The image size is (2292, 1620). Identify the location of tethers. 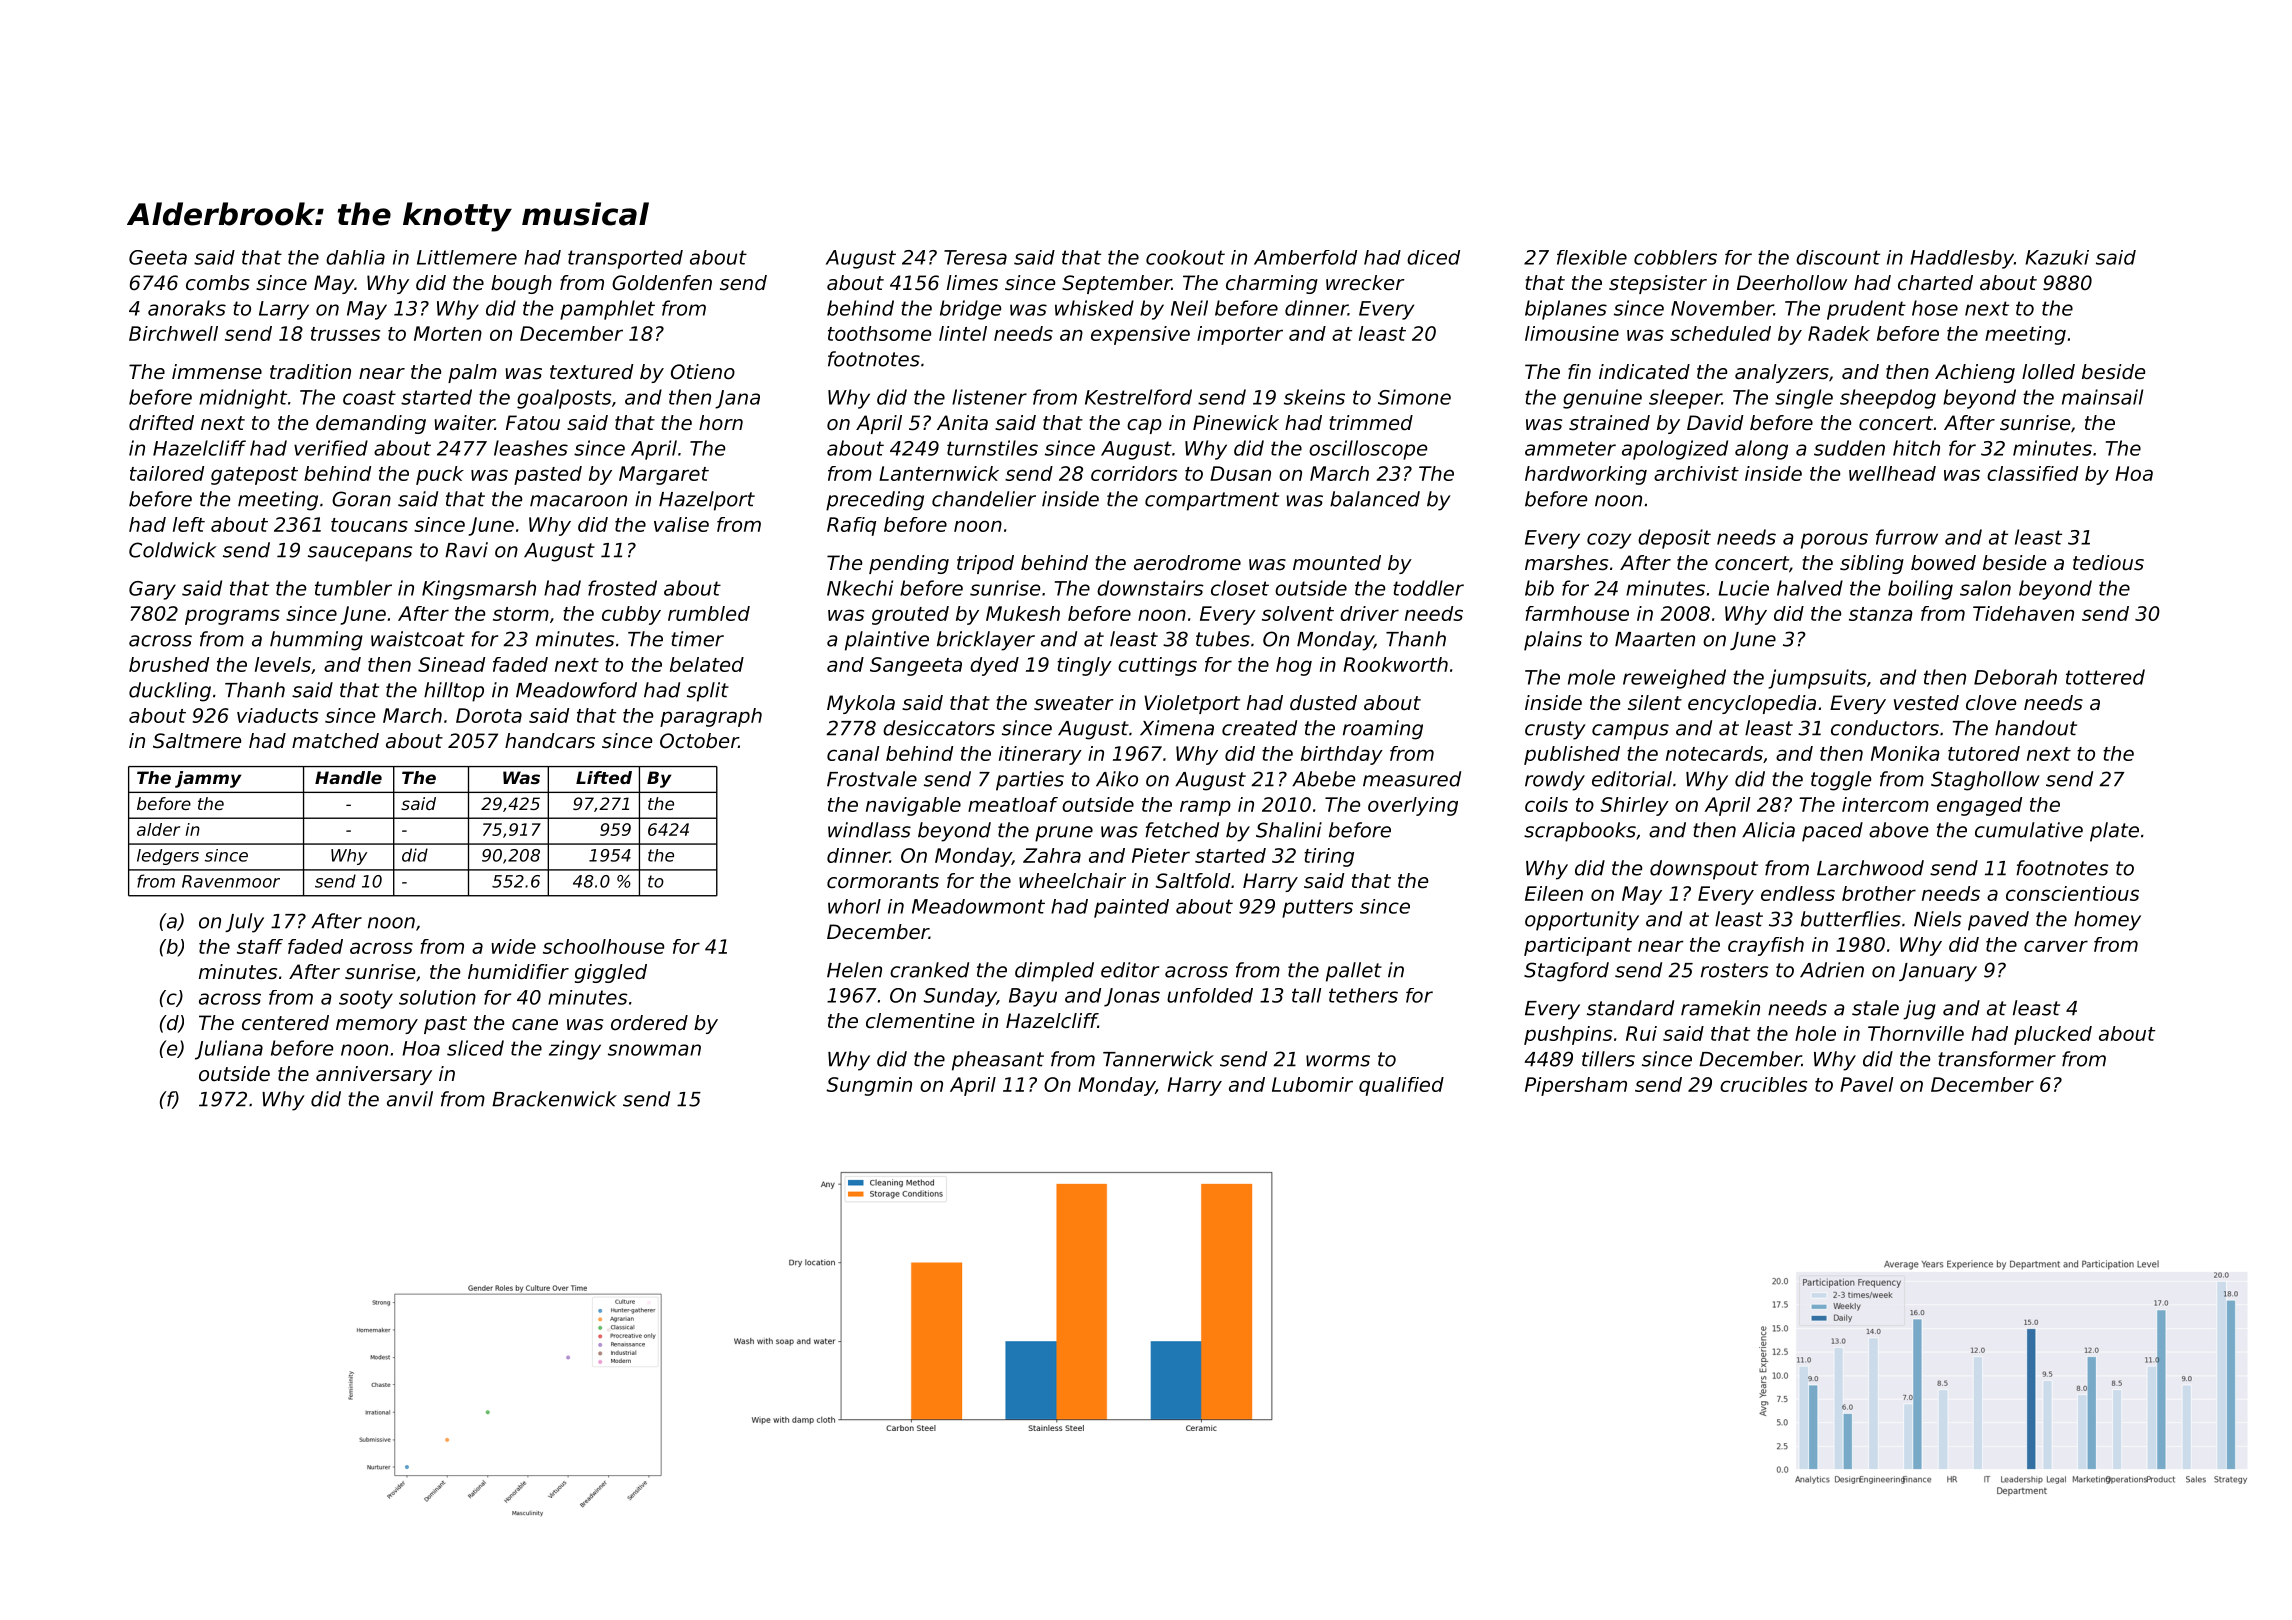
(1363, 995).
